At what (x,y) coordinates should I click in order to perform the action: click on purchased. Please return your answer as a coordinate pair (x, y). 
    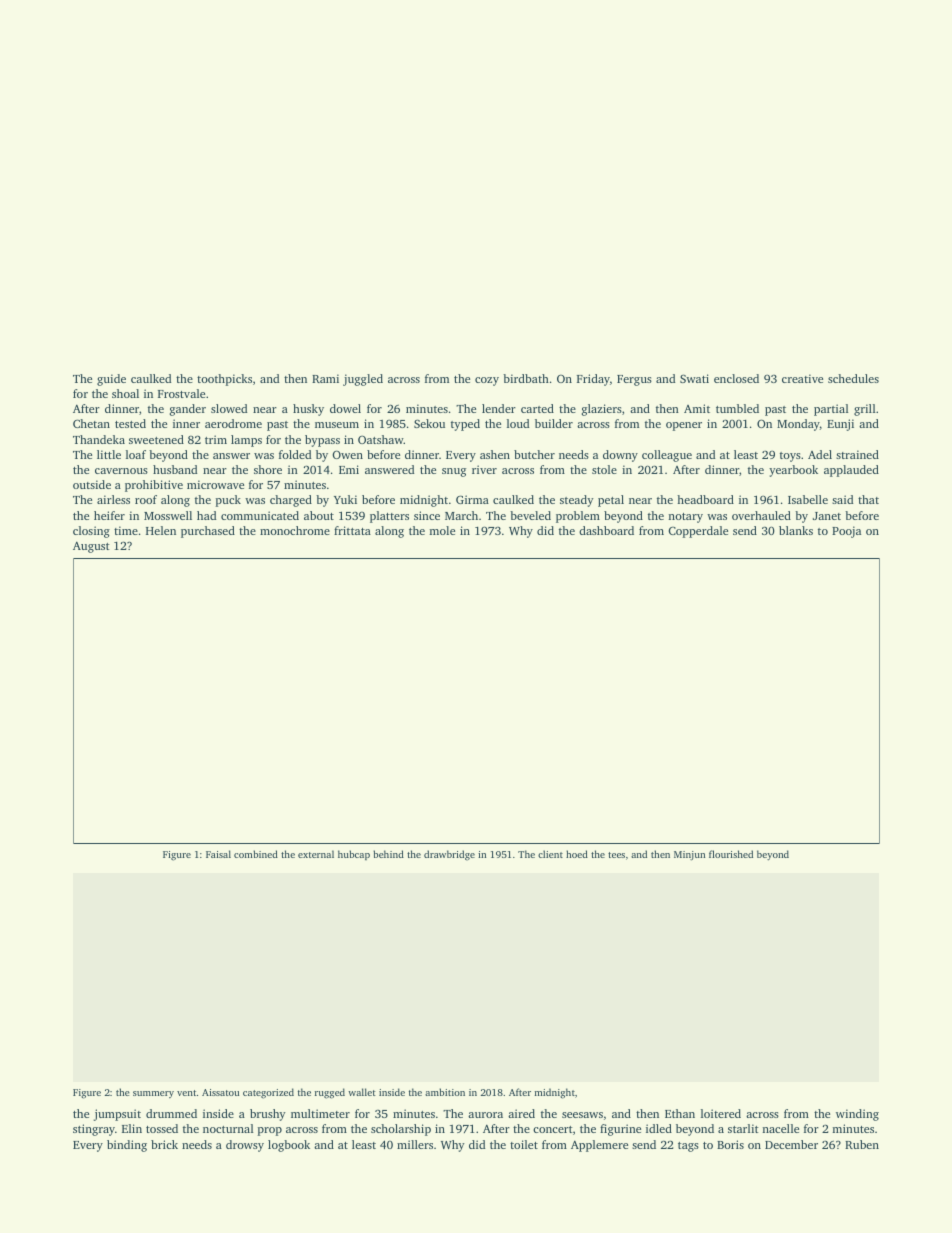
    Looking at the image, I should click on (208, 532).
